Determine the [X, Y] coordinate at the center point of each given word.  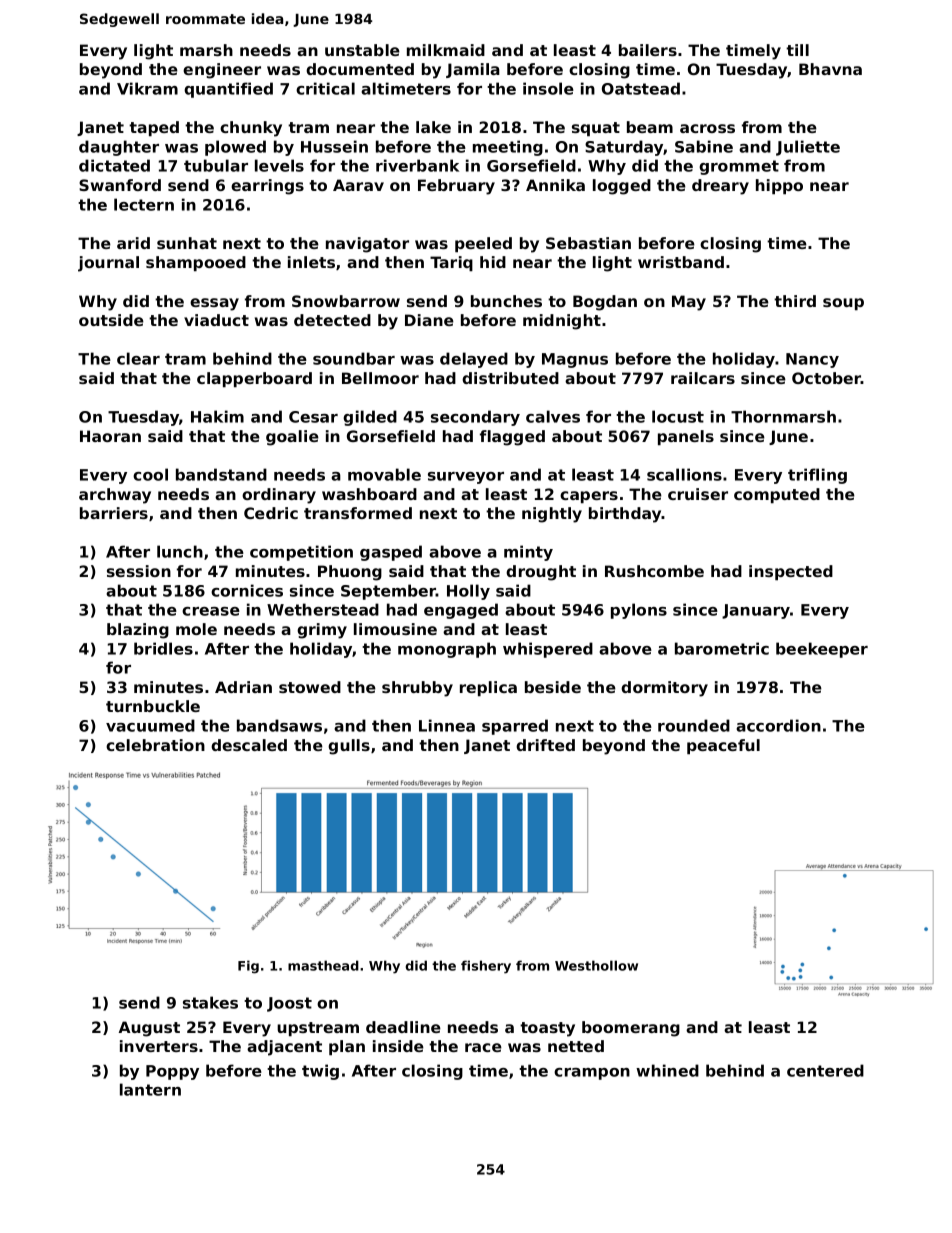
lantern [150, 1089]
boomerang [631, 1029]
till [797, 50]
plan [347, 1047]
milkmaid [446, 50]
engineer [222, 71]
